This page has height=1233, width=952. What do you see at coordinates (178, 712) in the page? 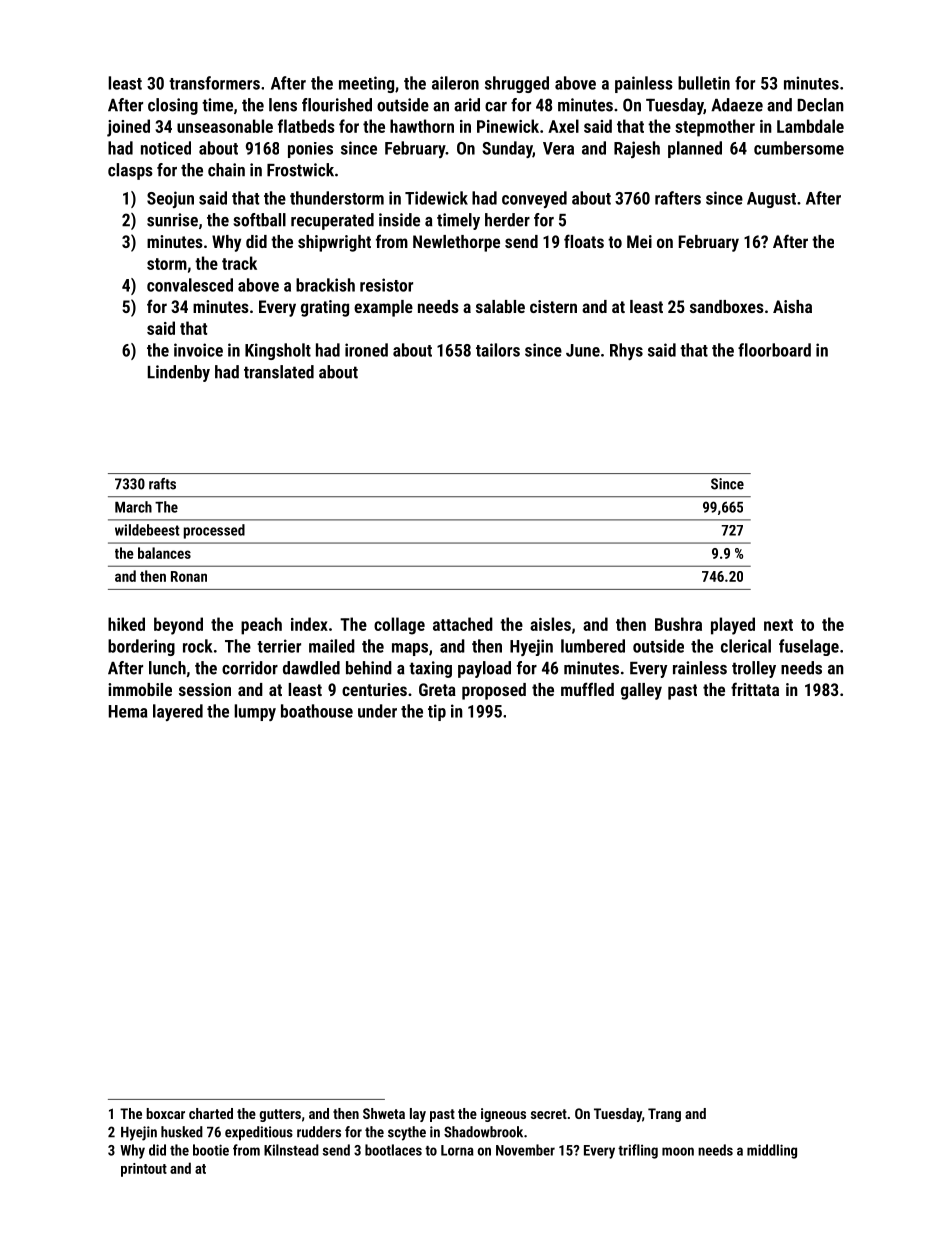
I see `layered` at bounding box center [178, 712].
